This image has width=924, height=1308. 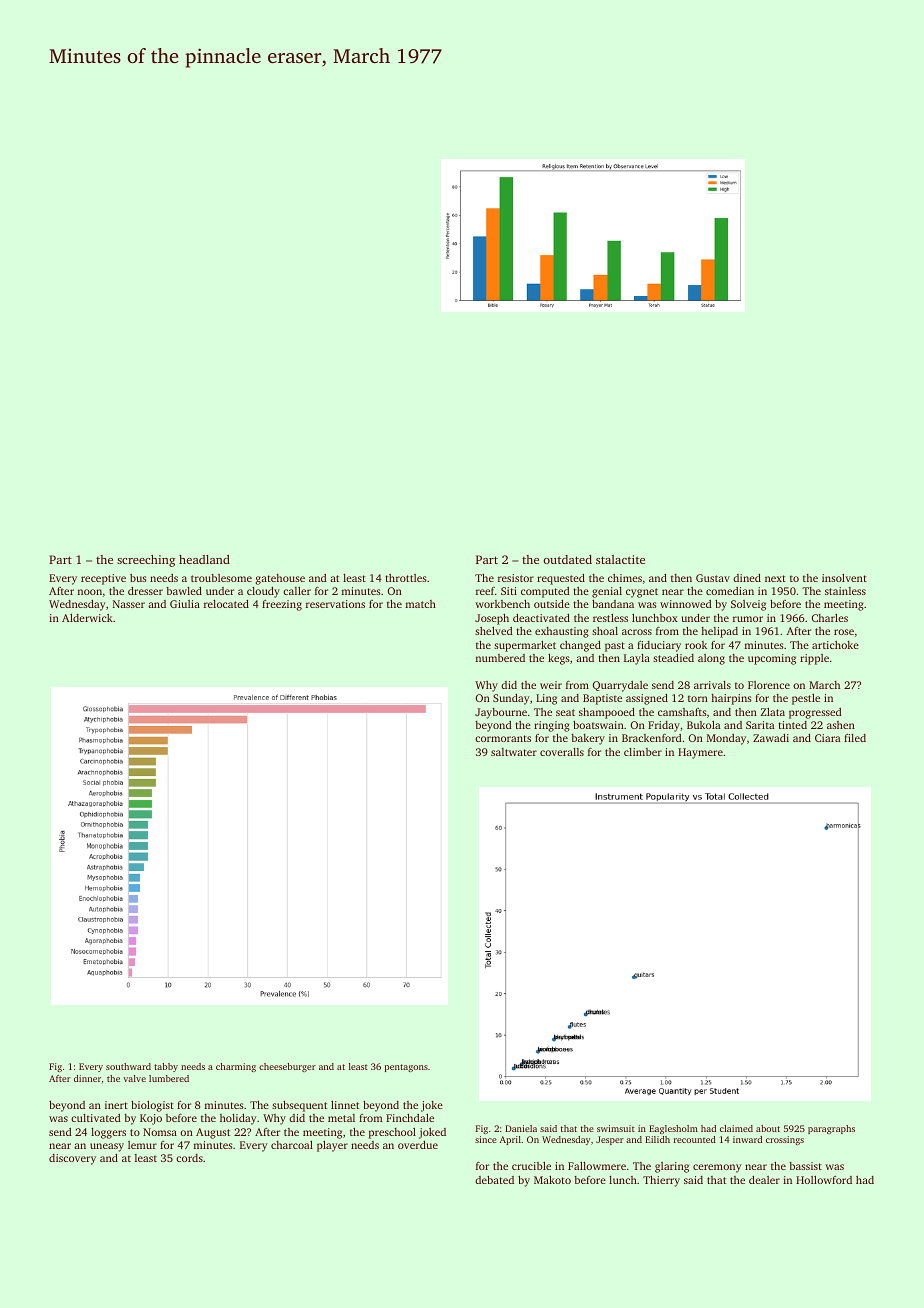 What do you see at coordinates (501, 713) in the image?
I see `Jaybourne` at bounding box center [501, 713].
